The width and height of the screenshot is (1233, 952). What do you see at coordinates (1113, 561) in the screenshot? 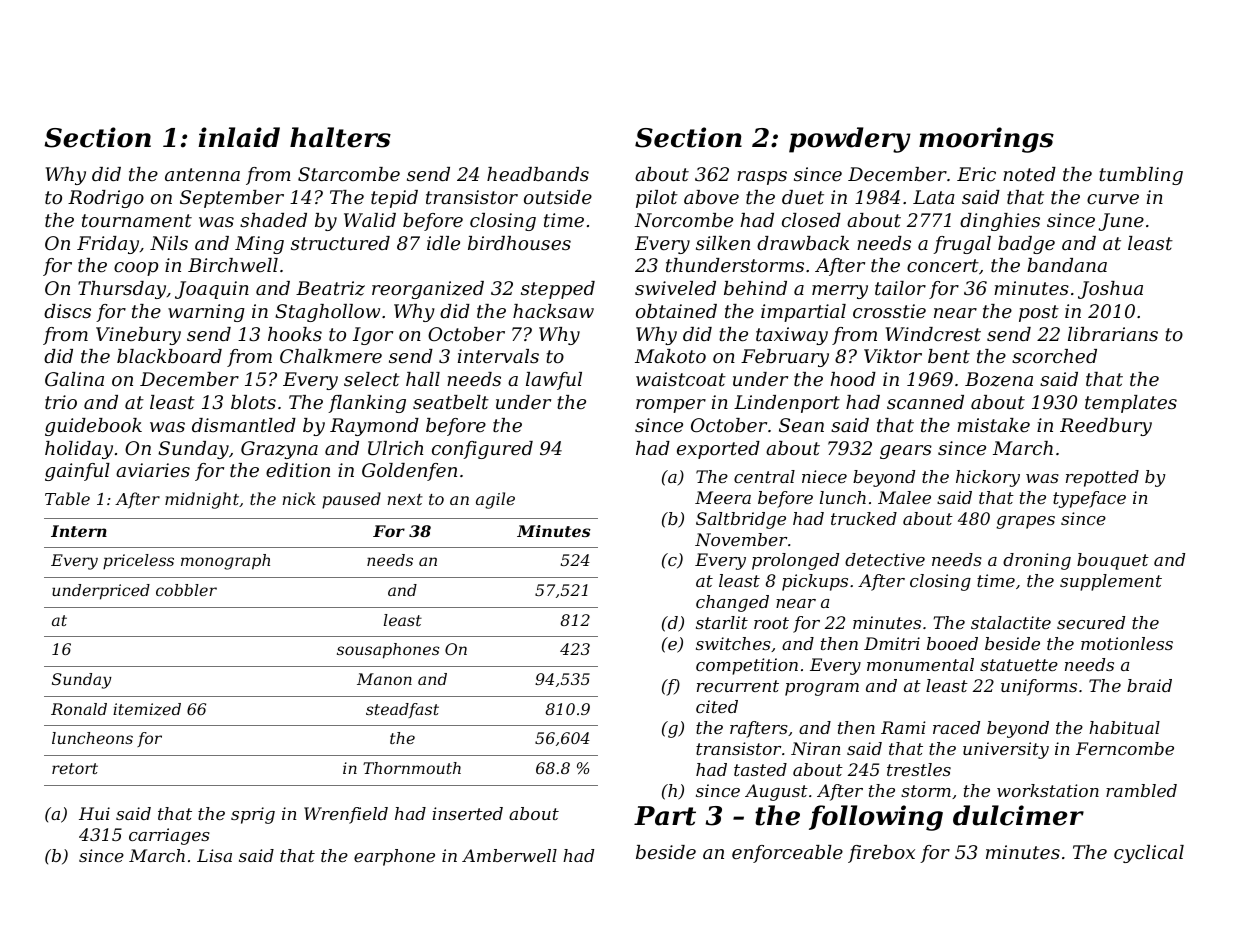
I see `bouquet` at bounding box center [1113, 561].
